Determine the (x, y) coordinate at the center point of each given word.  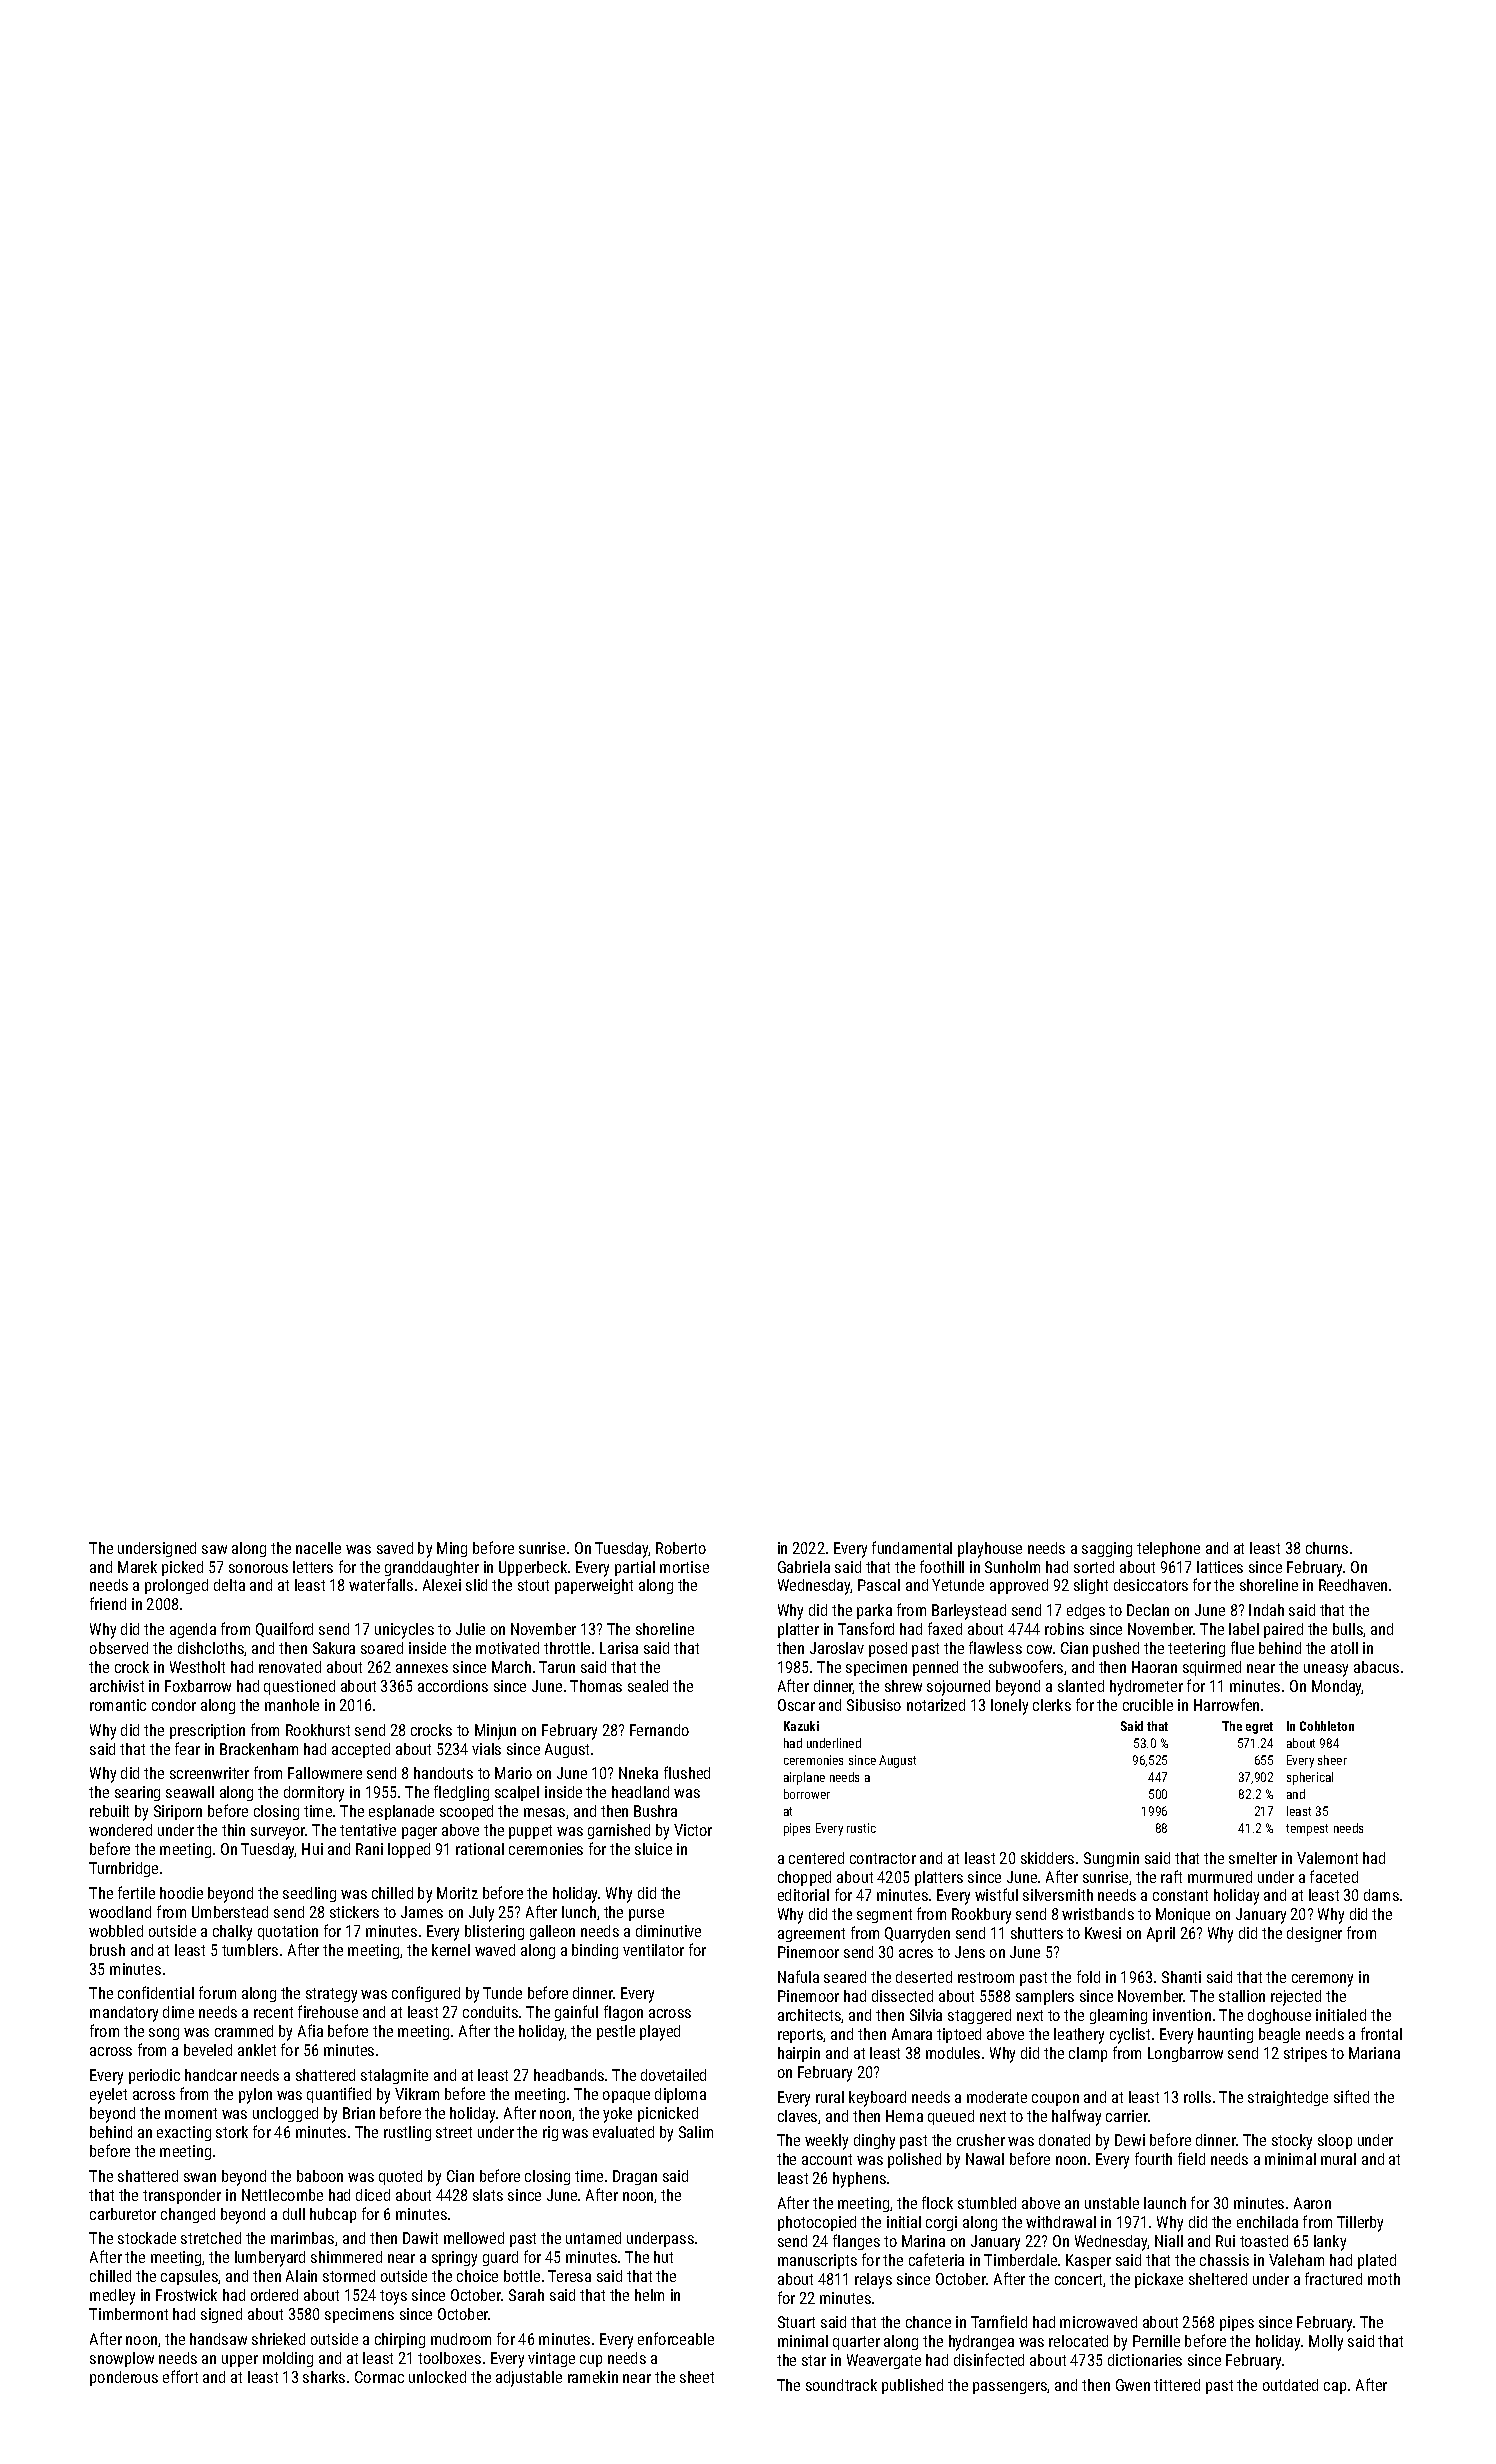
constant (1180, 1895)
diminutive (668, 1931)
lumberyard (270, 2259)
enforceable (676, 2338)
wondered (120, 1830)
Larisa (619, 1648)
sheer (1332, 1760)
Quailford (284, 1629)
